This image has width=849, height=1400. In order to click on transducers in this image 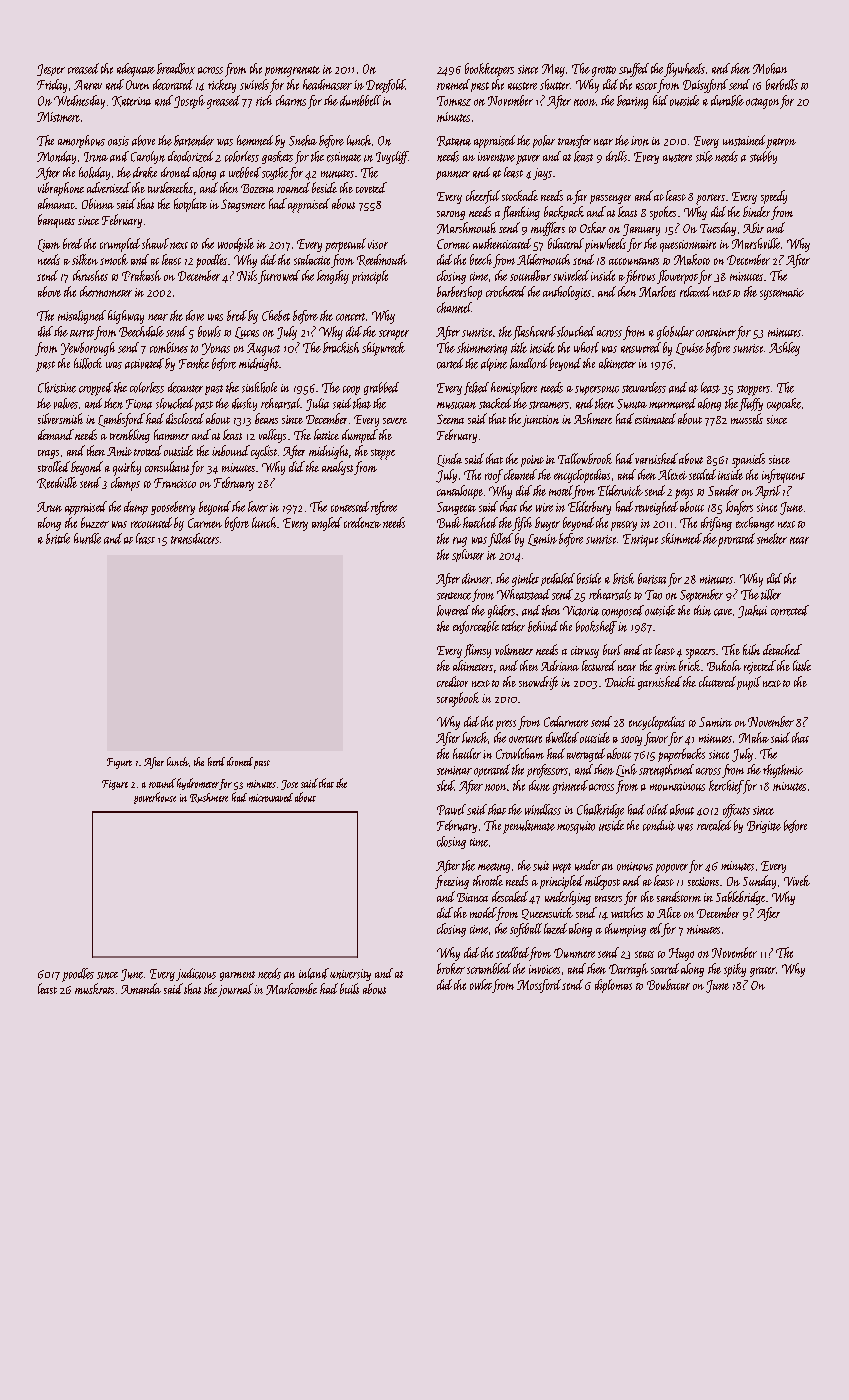, I will do `click(195, 538)`.
